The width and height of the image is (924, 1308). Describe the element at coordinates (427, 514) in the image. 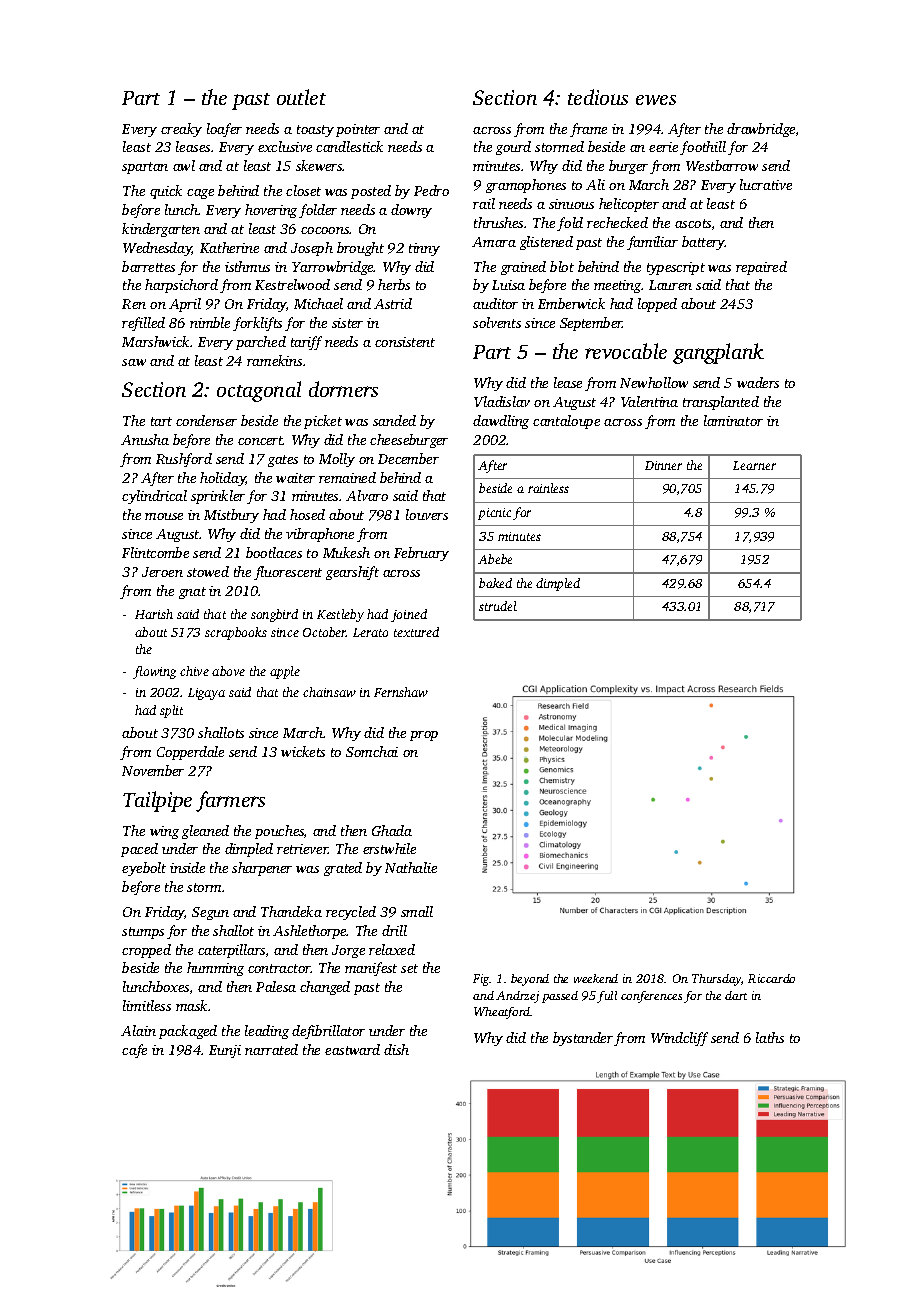

I see `louvers` at that location.
